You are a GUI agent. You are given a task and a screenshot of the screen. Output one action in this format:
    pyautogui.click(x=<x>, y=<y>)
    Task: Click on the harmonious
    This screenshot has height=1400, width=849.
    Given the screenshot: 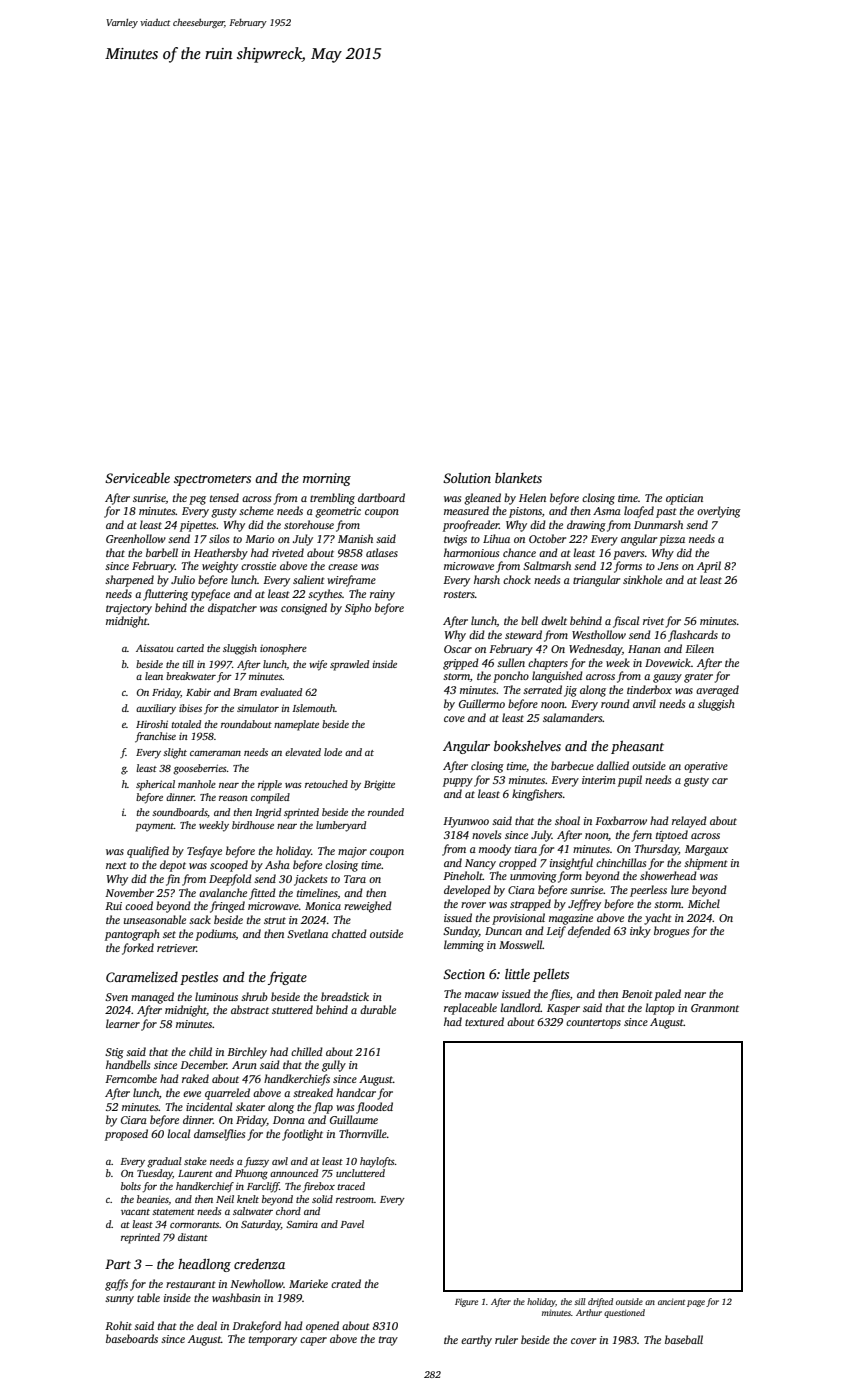 What is the action you would take?
    pyautogui.click(x=471, y=552)
